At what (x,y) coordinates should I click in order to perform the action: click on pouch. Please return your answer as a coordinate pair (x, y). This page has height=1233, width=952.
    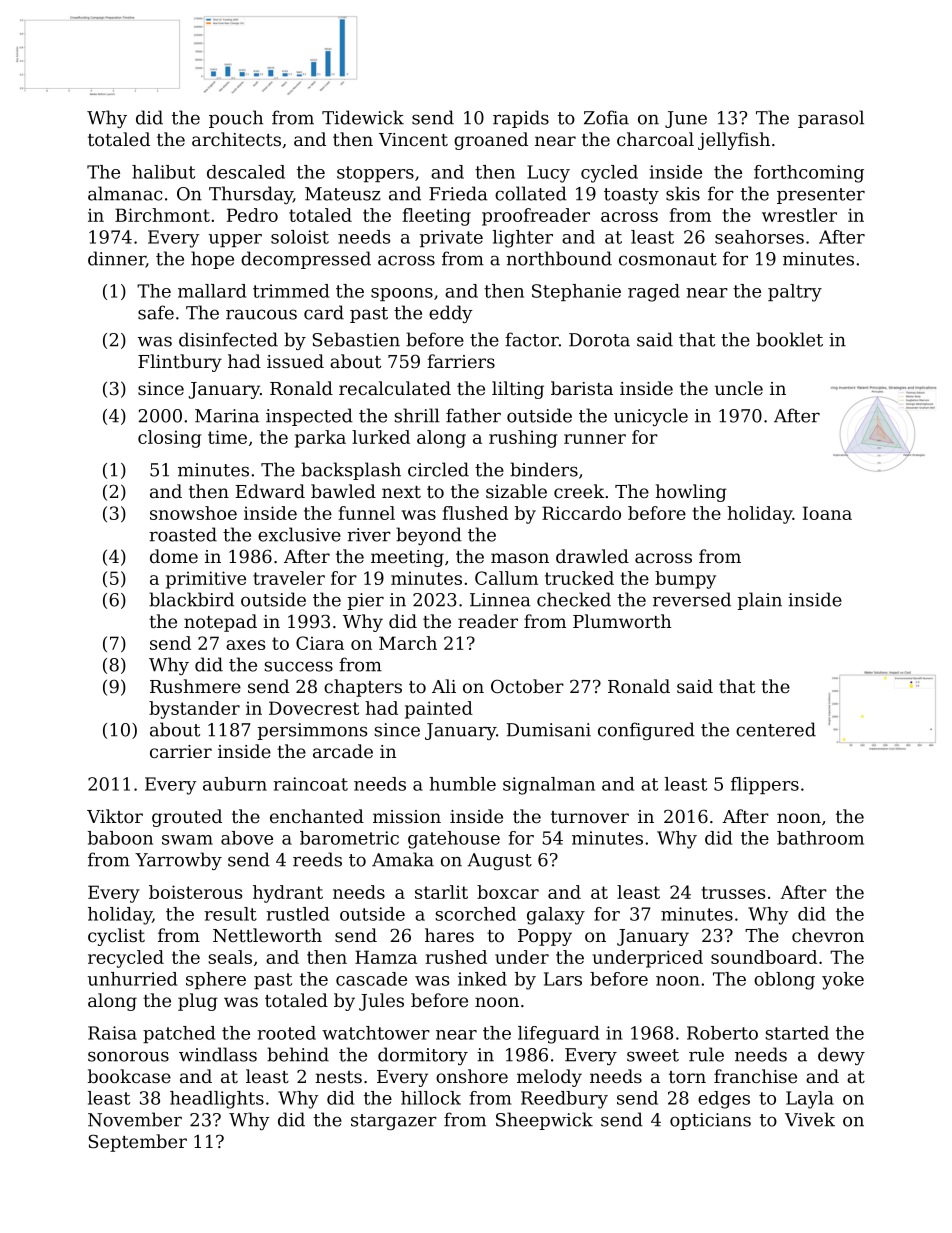
    Looking at the image, I should click on (236, 119).
